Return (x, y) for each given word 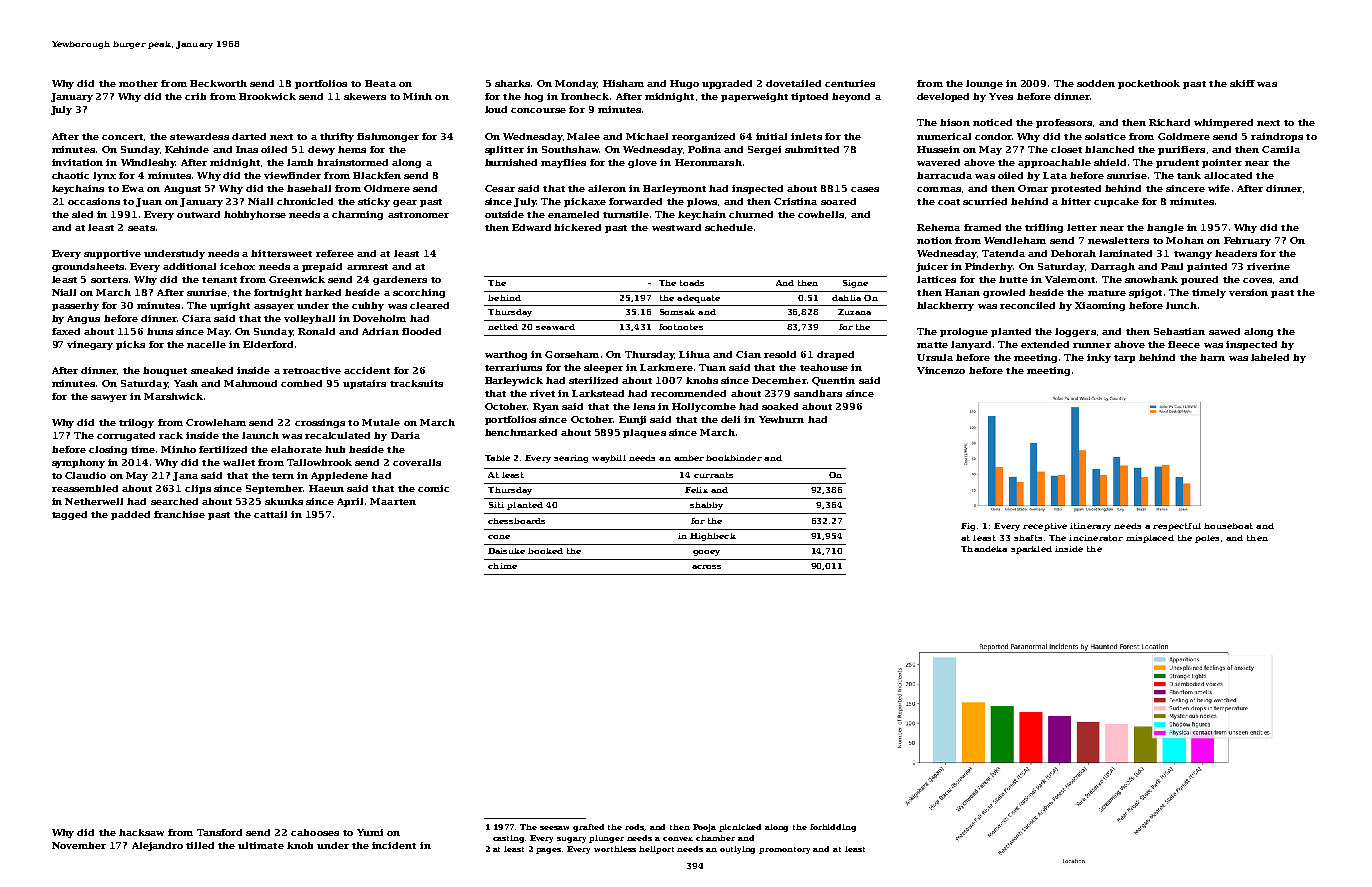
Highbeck (713, 537)
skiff (1242, 83)
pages (548, 851)
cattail (270, 514)
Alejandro (157, 846)
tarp (1124, 359)
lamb (300, 162)
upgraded (727, 84)
